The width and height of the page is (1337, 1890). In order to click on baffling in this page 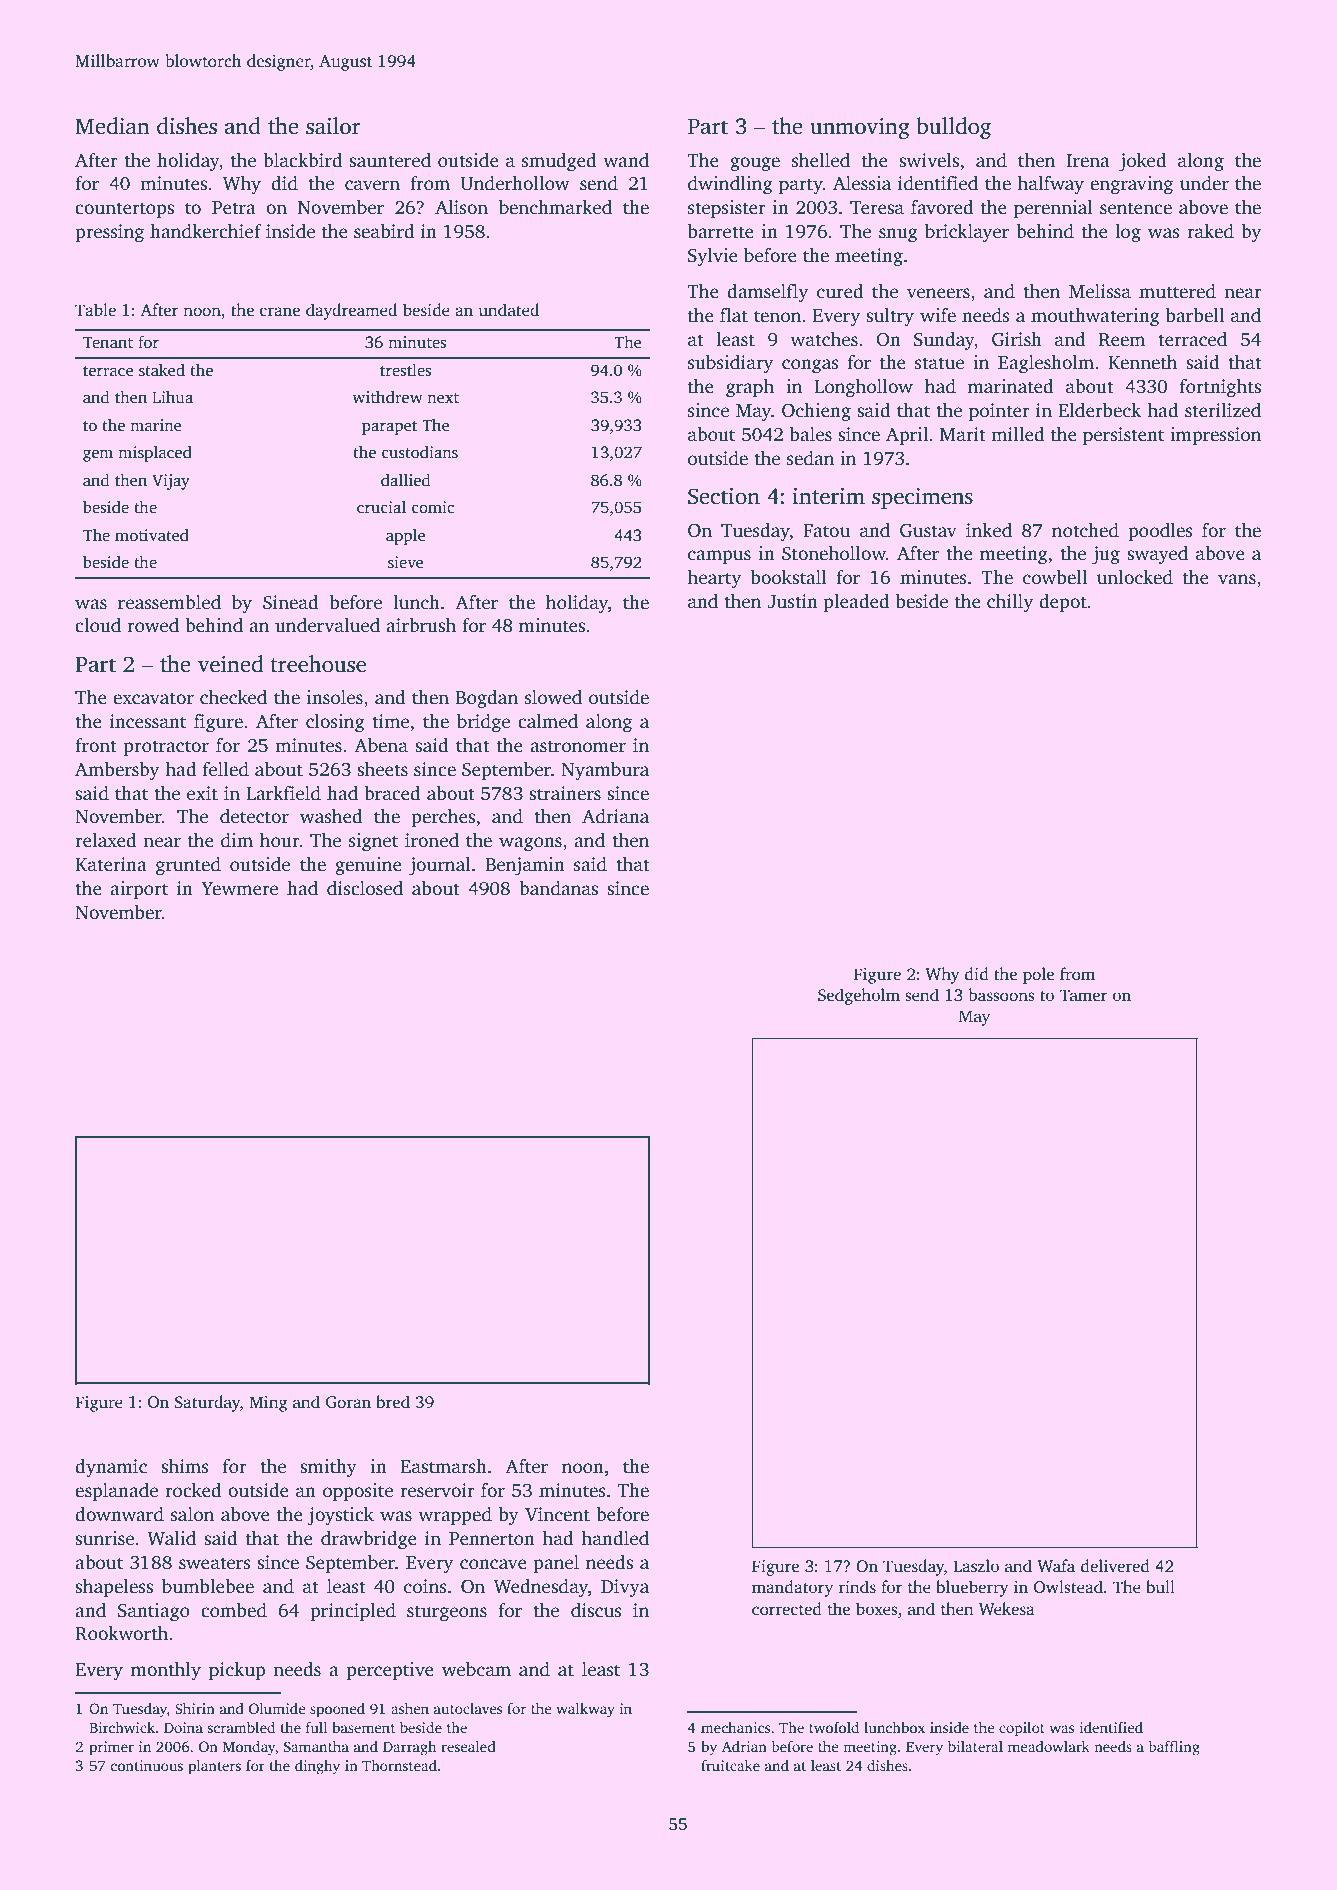, I will do `click(1174, 1748)`.
